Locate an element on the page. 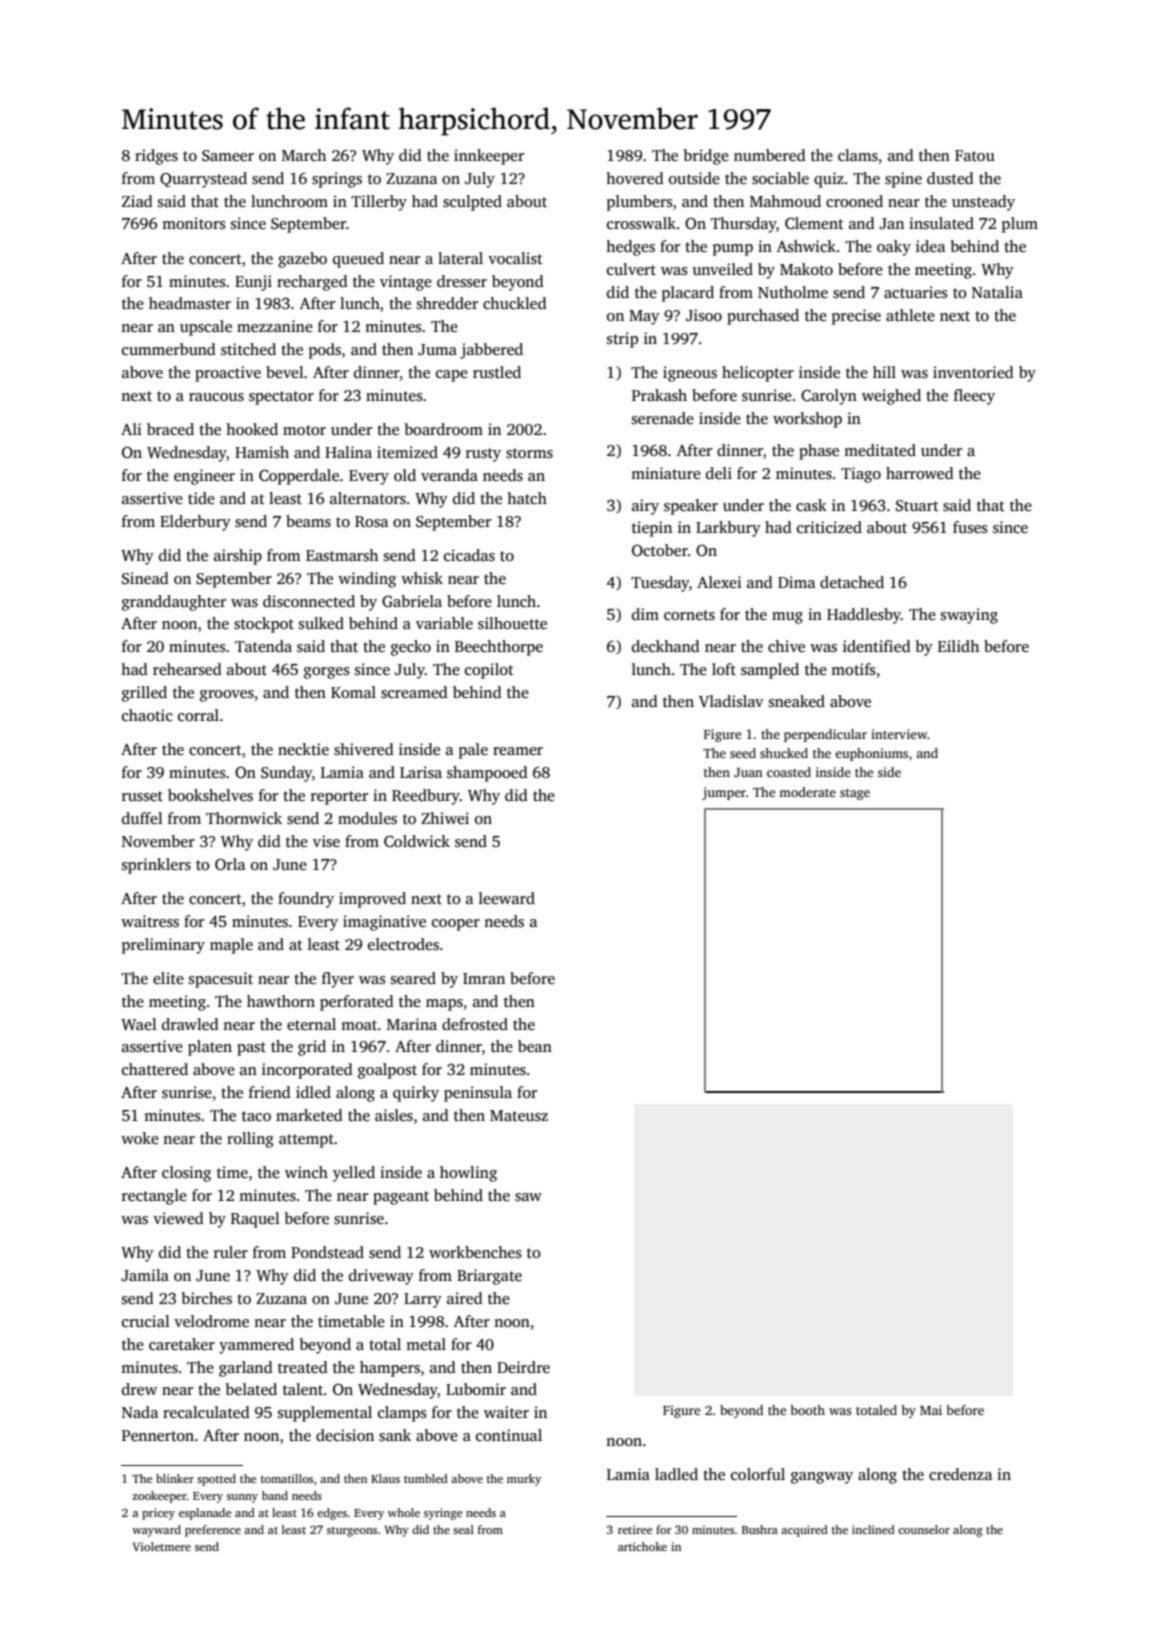  beams is located at coordinates (308, 521).
